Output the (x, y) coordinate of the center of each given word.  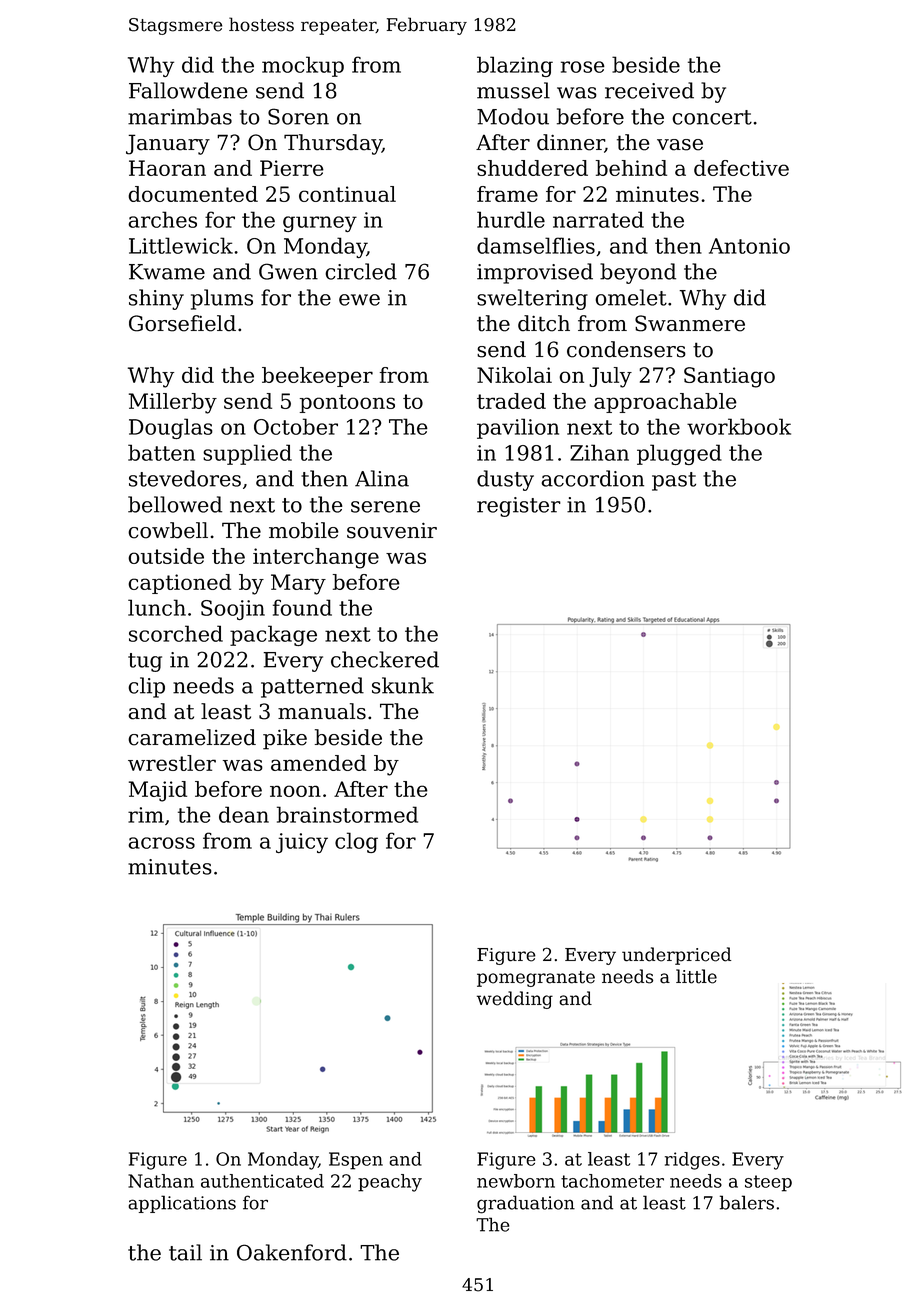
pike (285, 739)
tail (185, 1252)
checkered (385, 659)
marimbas (180, 116)
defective (741, 168)
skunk (403, 685)
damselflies (536, 245)
